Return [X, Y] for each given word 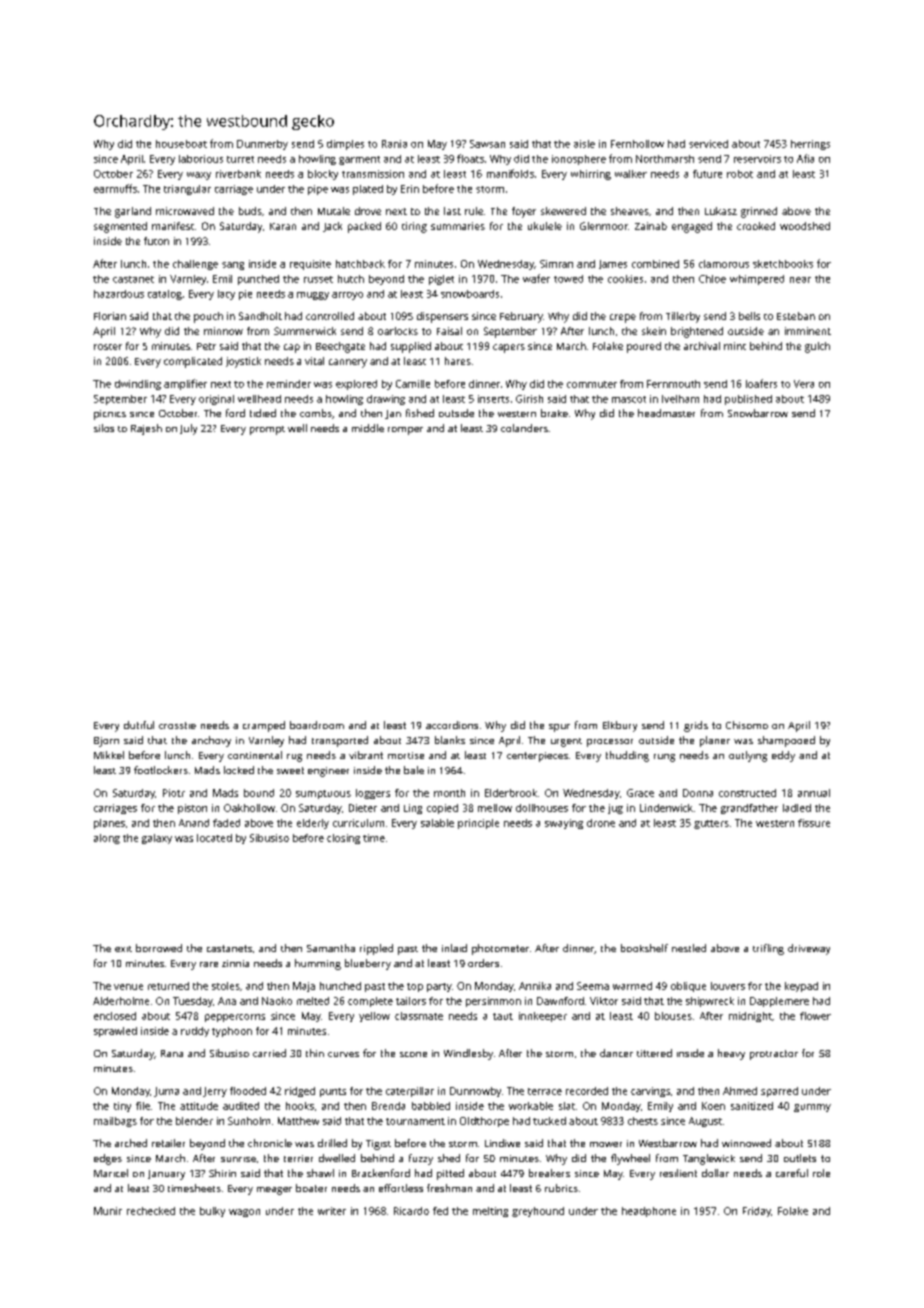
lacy [226, 295]
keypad [801, 987]
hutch [351, 279]
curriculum [358, 823]
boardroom [317, 725]
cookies [625, 279]
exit [123, 949]
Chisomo [747, 725]
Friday [757, 1212]
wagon [244, 1213]
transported [340, 741]
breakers [549, 1173]
